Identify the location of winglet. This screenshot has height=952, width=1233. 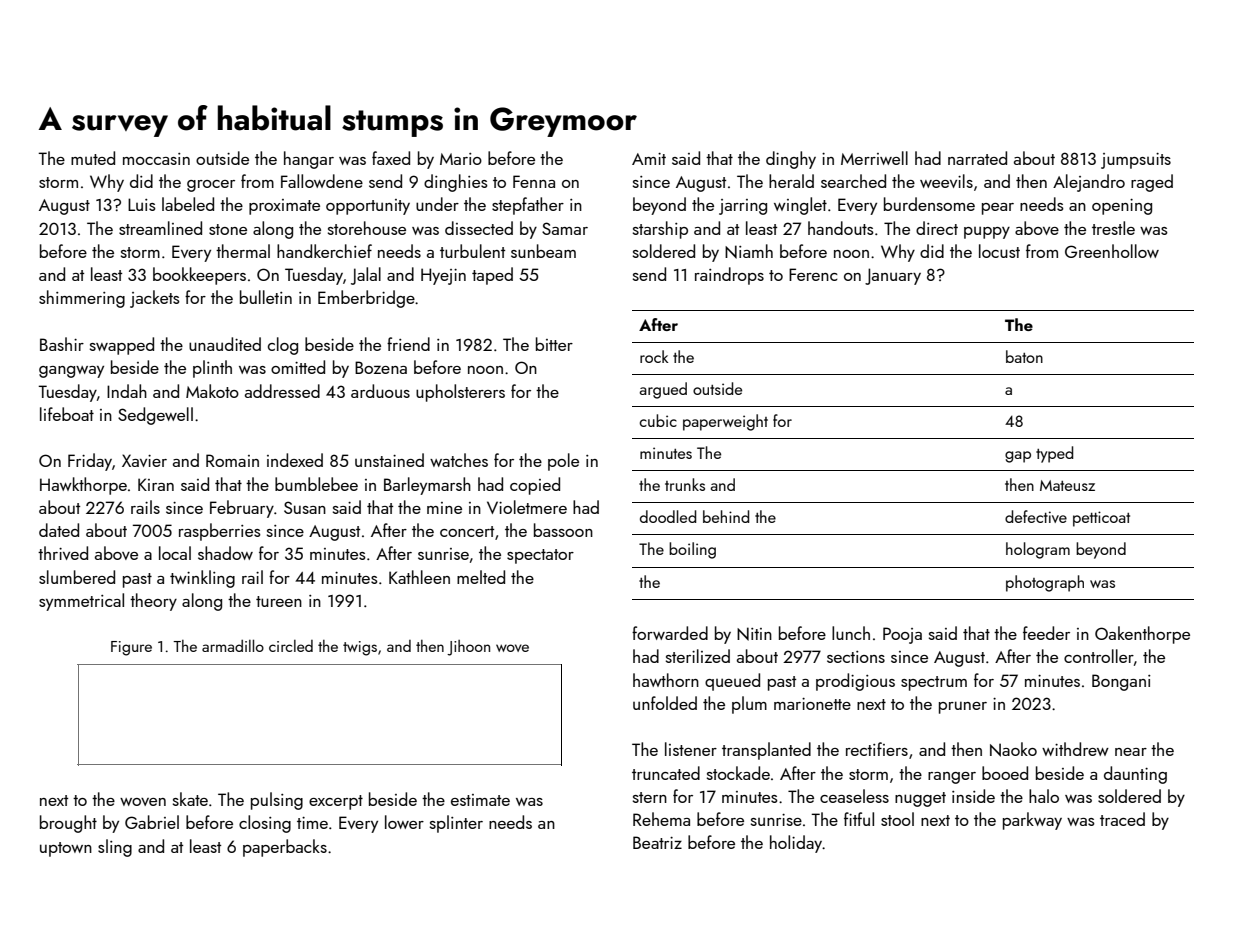
(800, 206).
